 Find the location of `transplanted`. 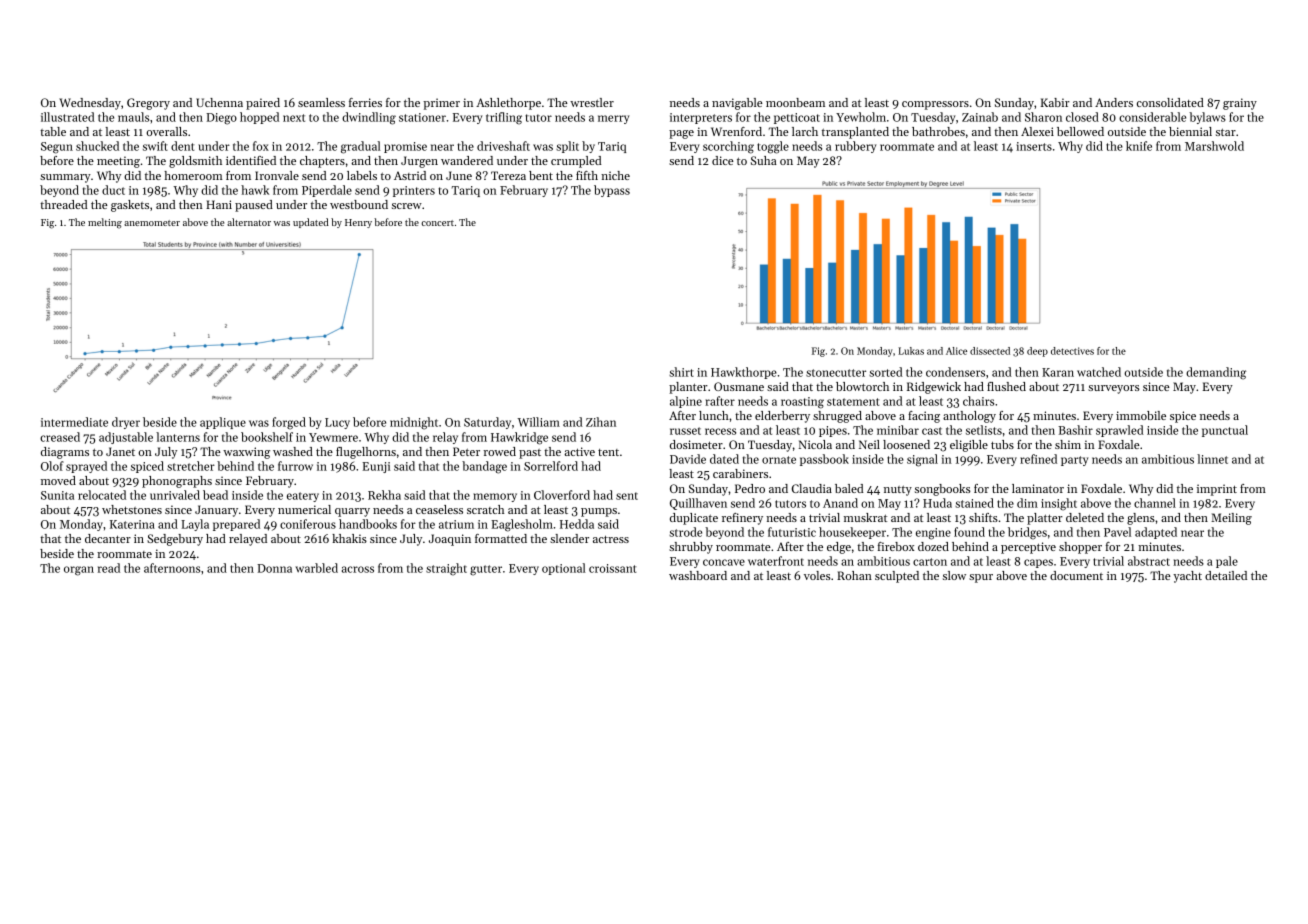

transplanted is located at coordinates (855, 133).
